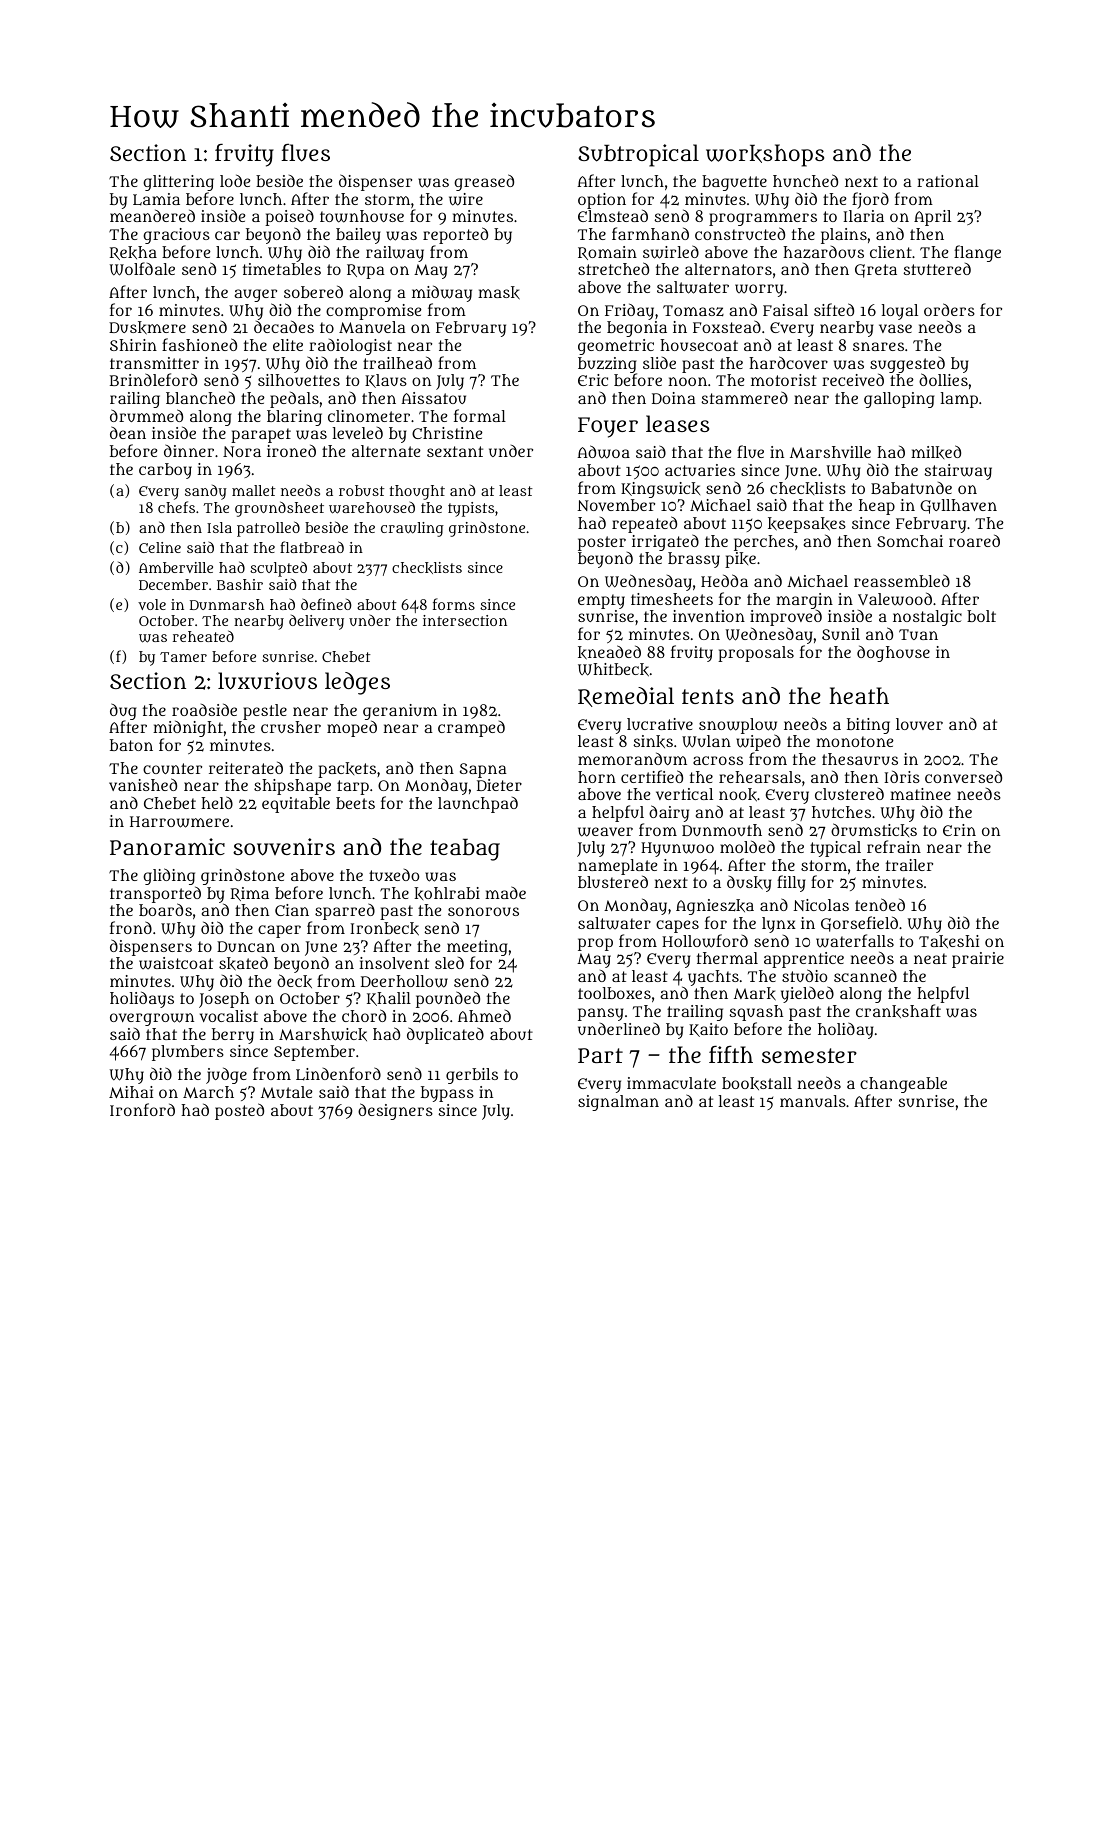 The image size is (1114, 1834). What do you see at coordinates (353, 787) in the document?
I see `tarp` at bounding box center [353, 787].
